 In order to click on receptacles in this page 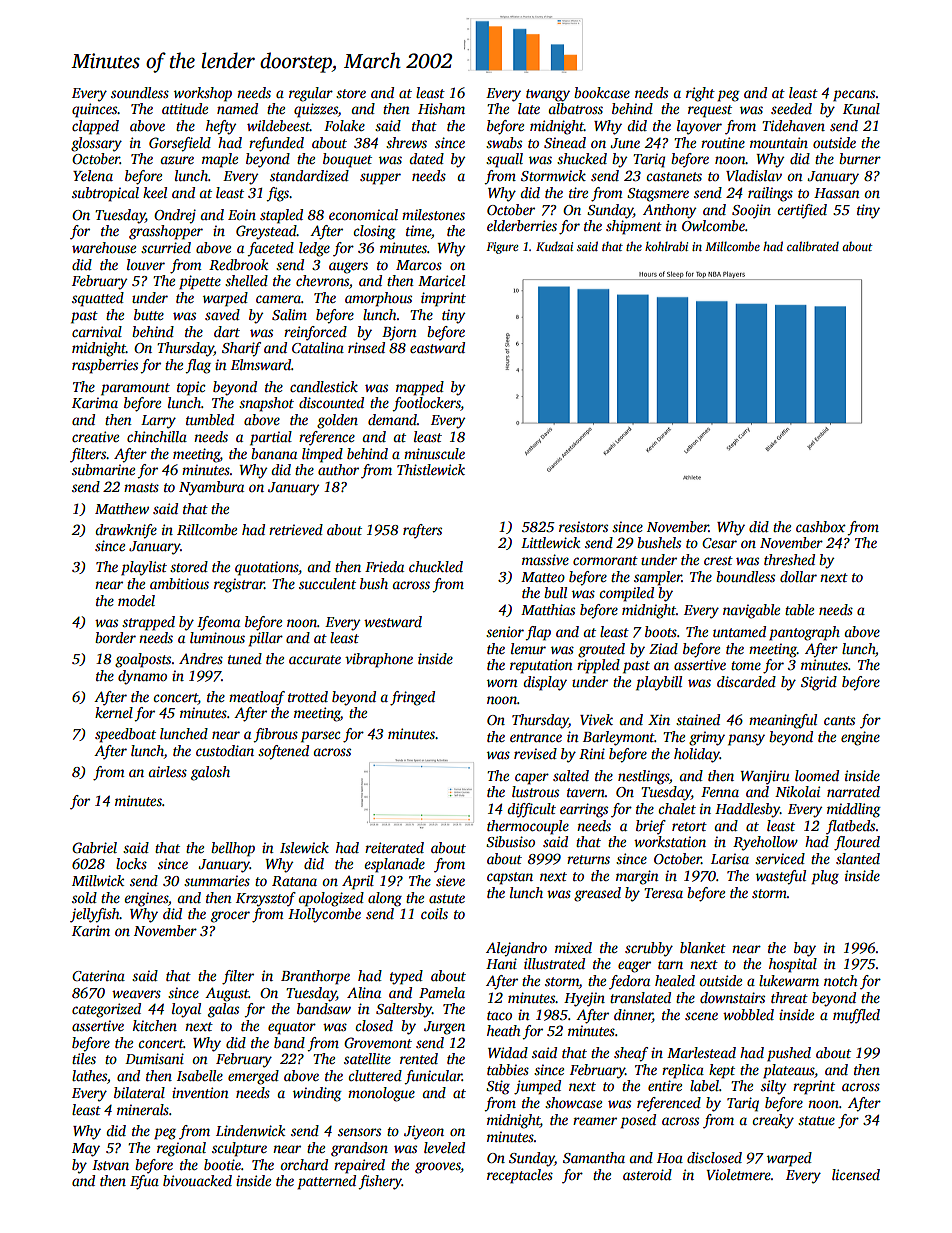, I will do `click(520, 1176)`.
